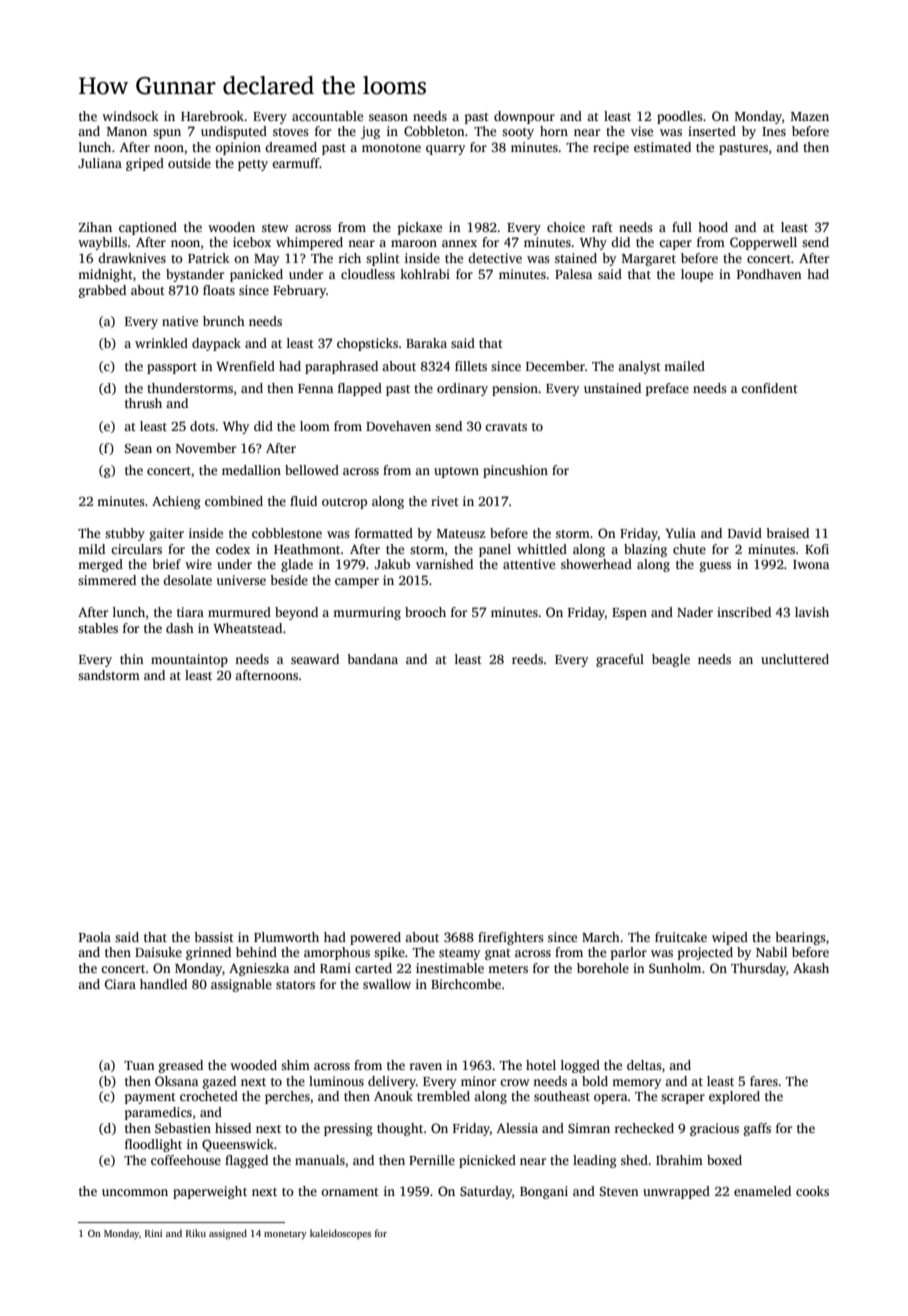  I want to click on scraper, so click(683, 1099).
